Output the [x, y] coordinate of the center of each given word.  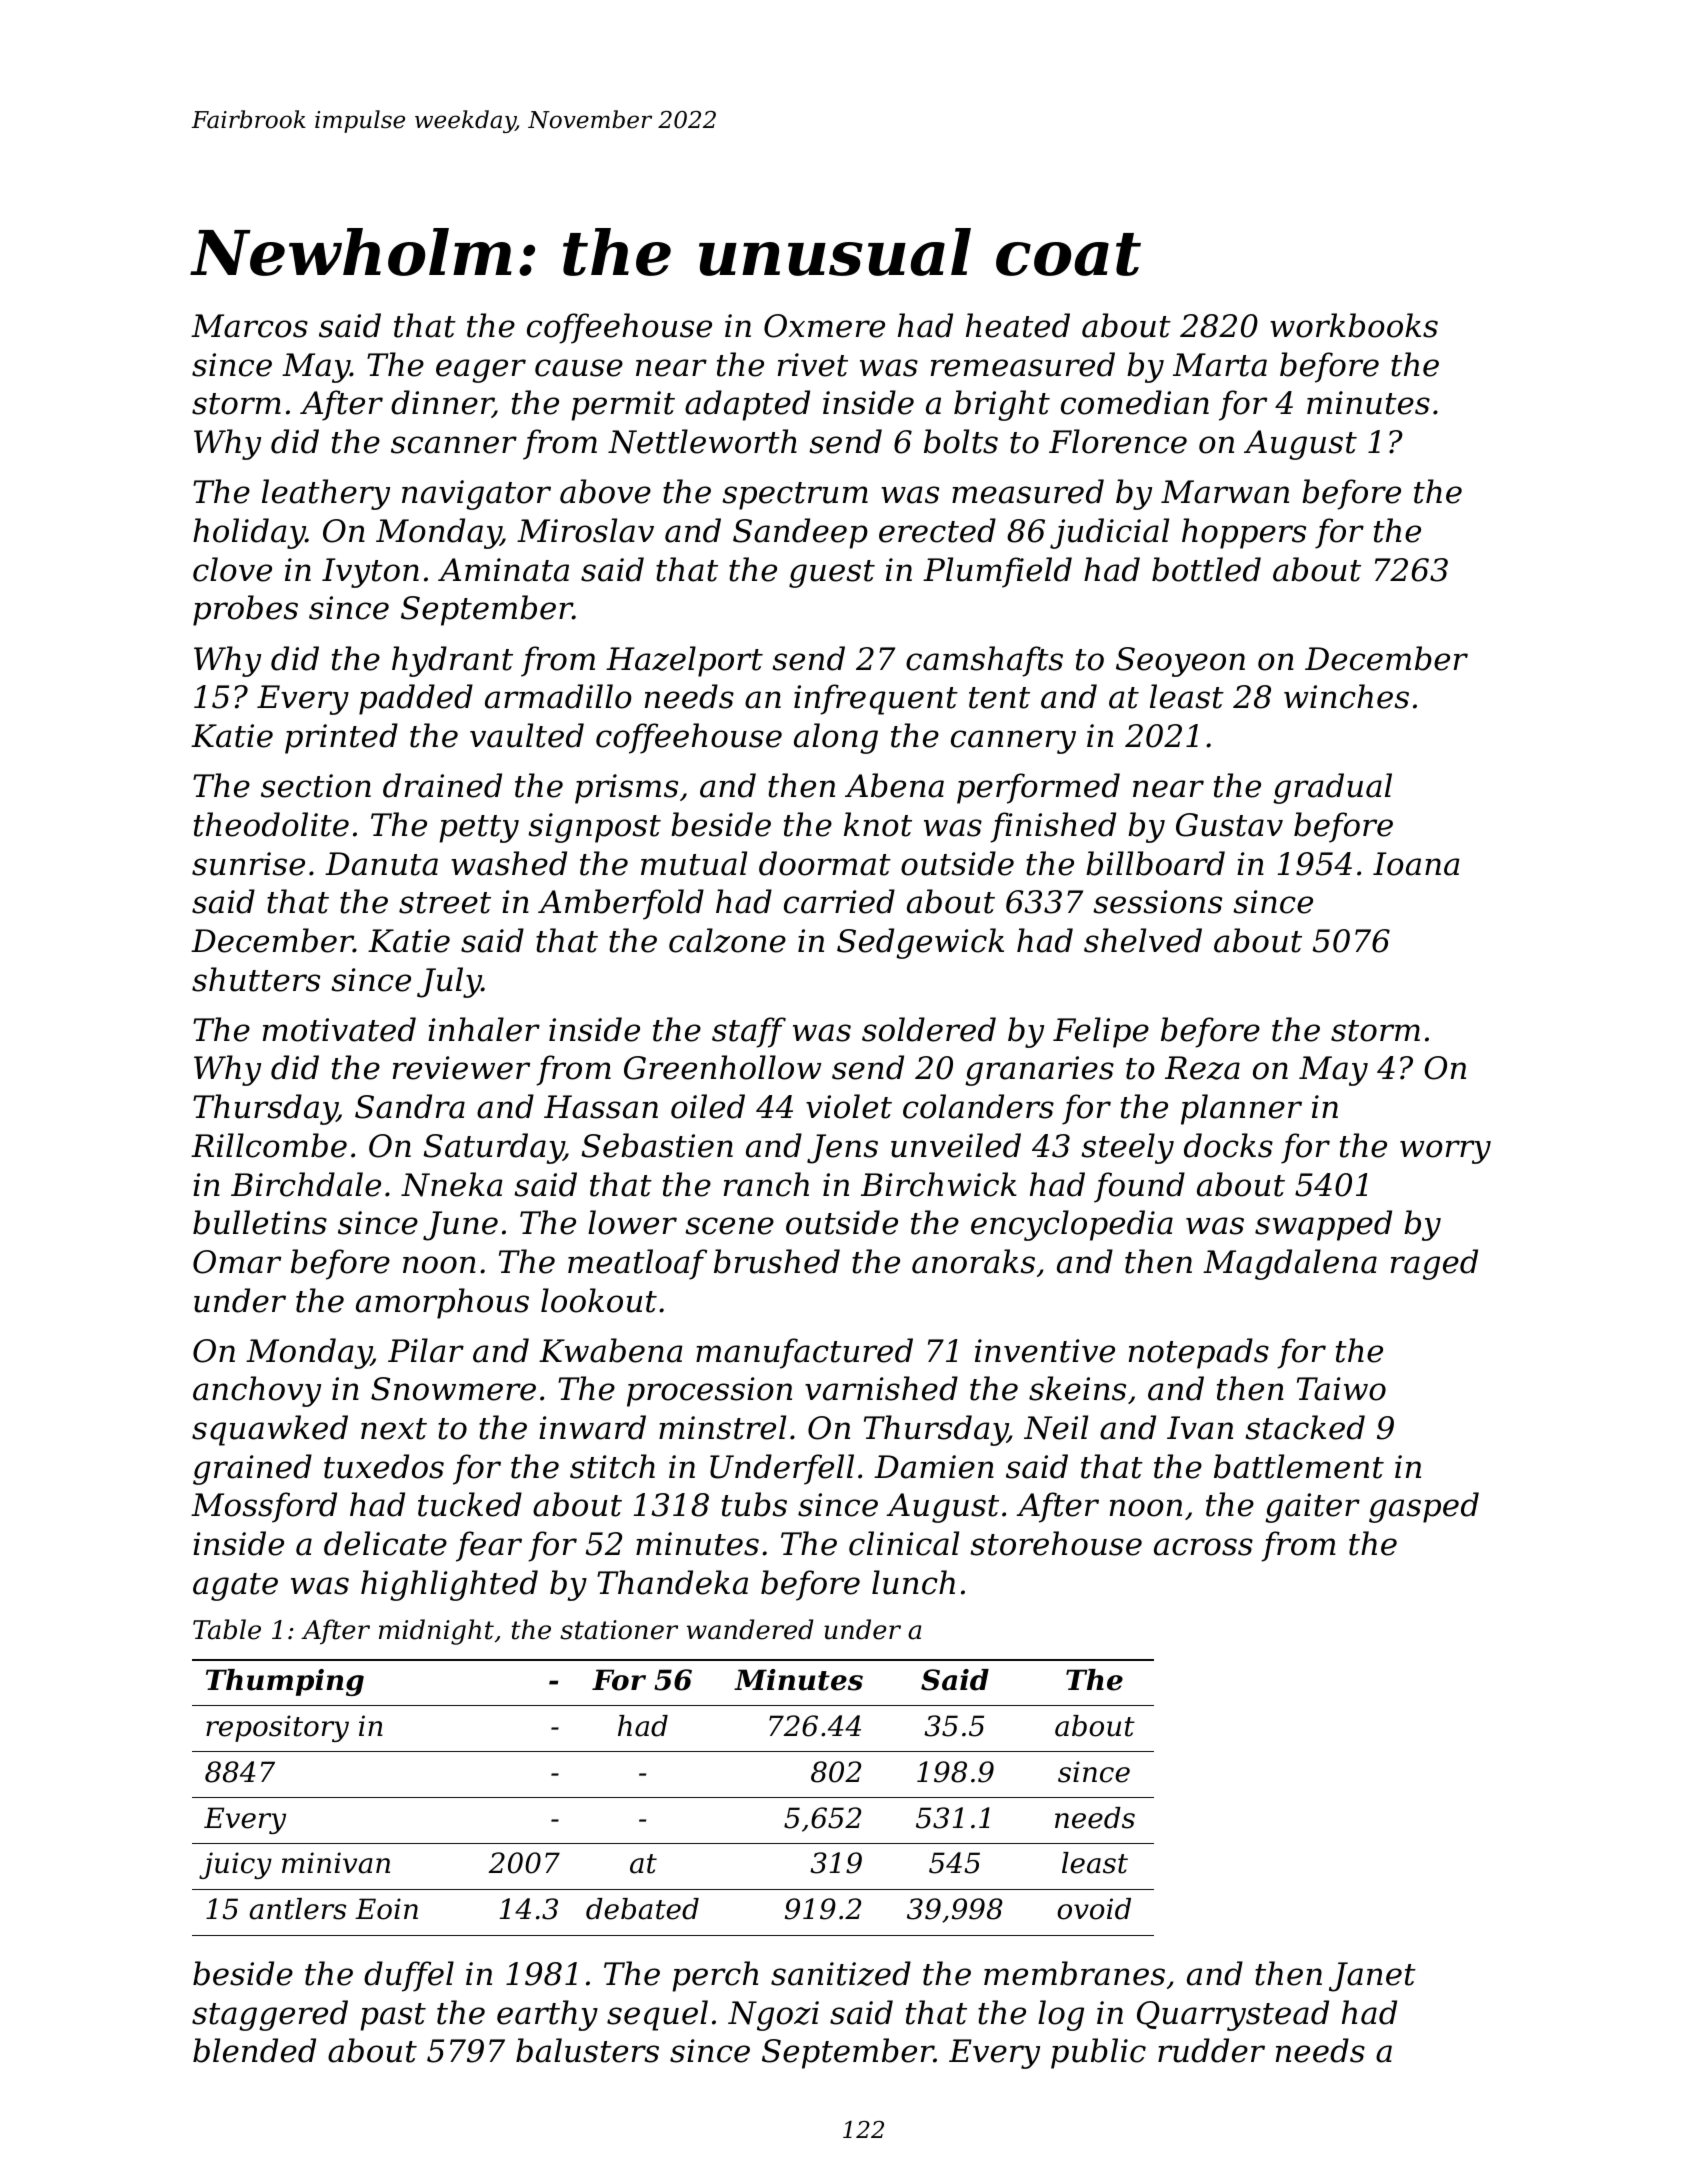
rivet [813, 365]
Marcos [249, 326]
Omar [237, 1262]
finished [1053, 827]
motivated [339, 1029]
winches [1346, 696]
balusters [587, 2050]
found [1139, 1187]
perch [715, 1976]
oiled [708, 1106]
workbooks [1354, 325]
